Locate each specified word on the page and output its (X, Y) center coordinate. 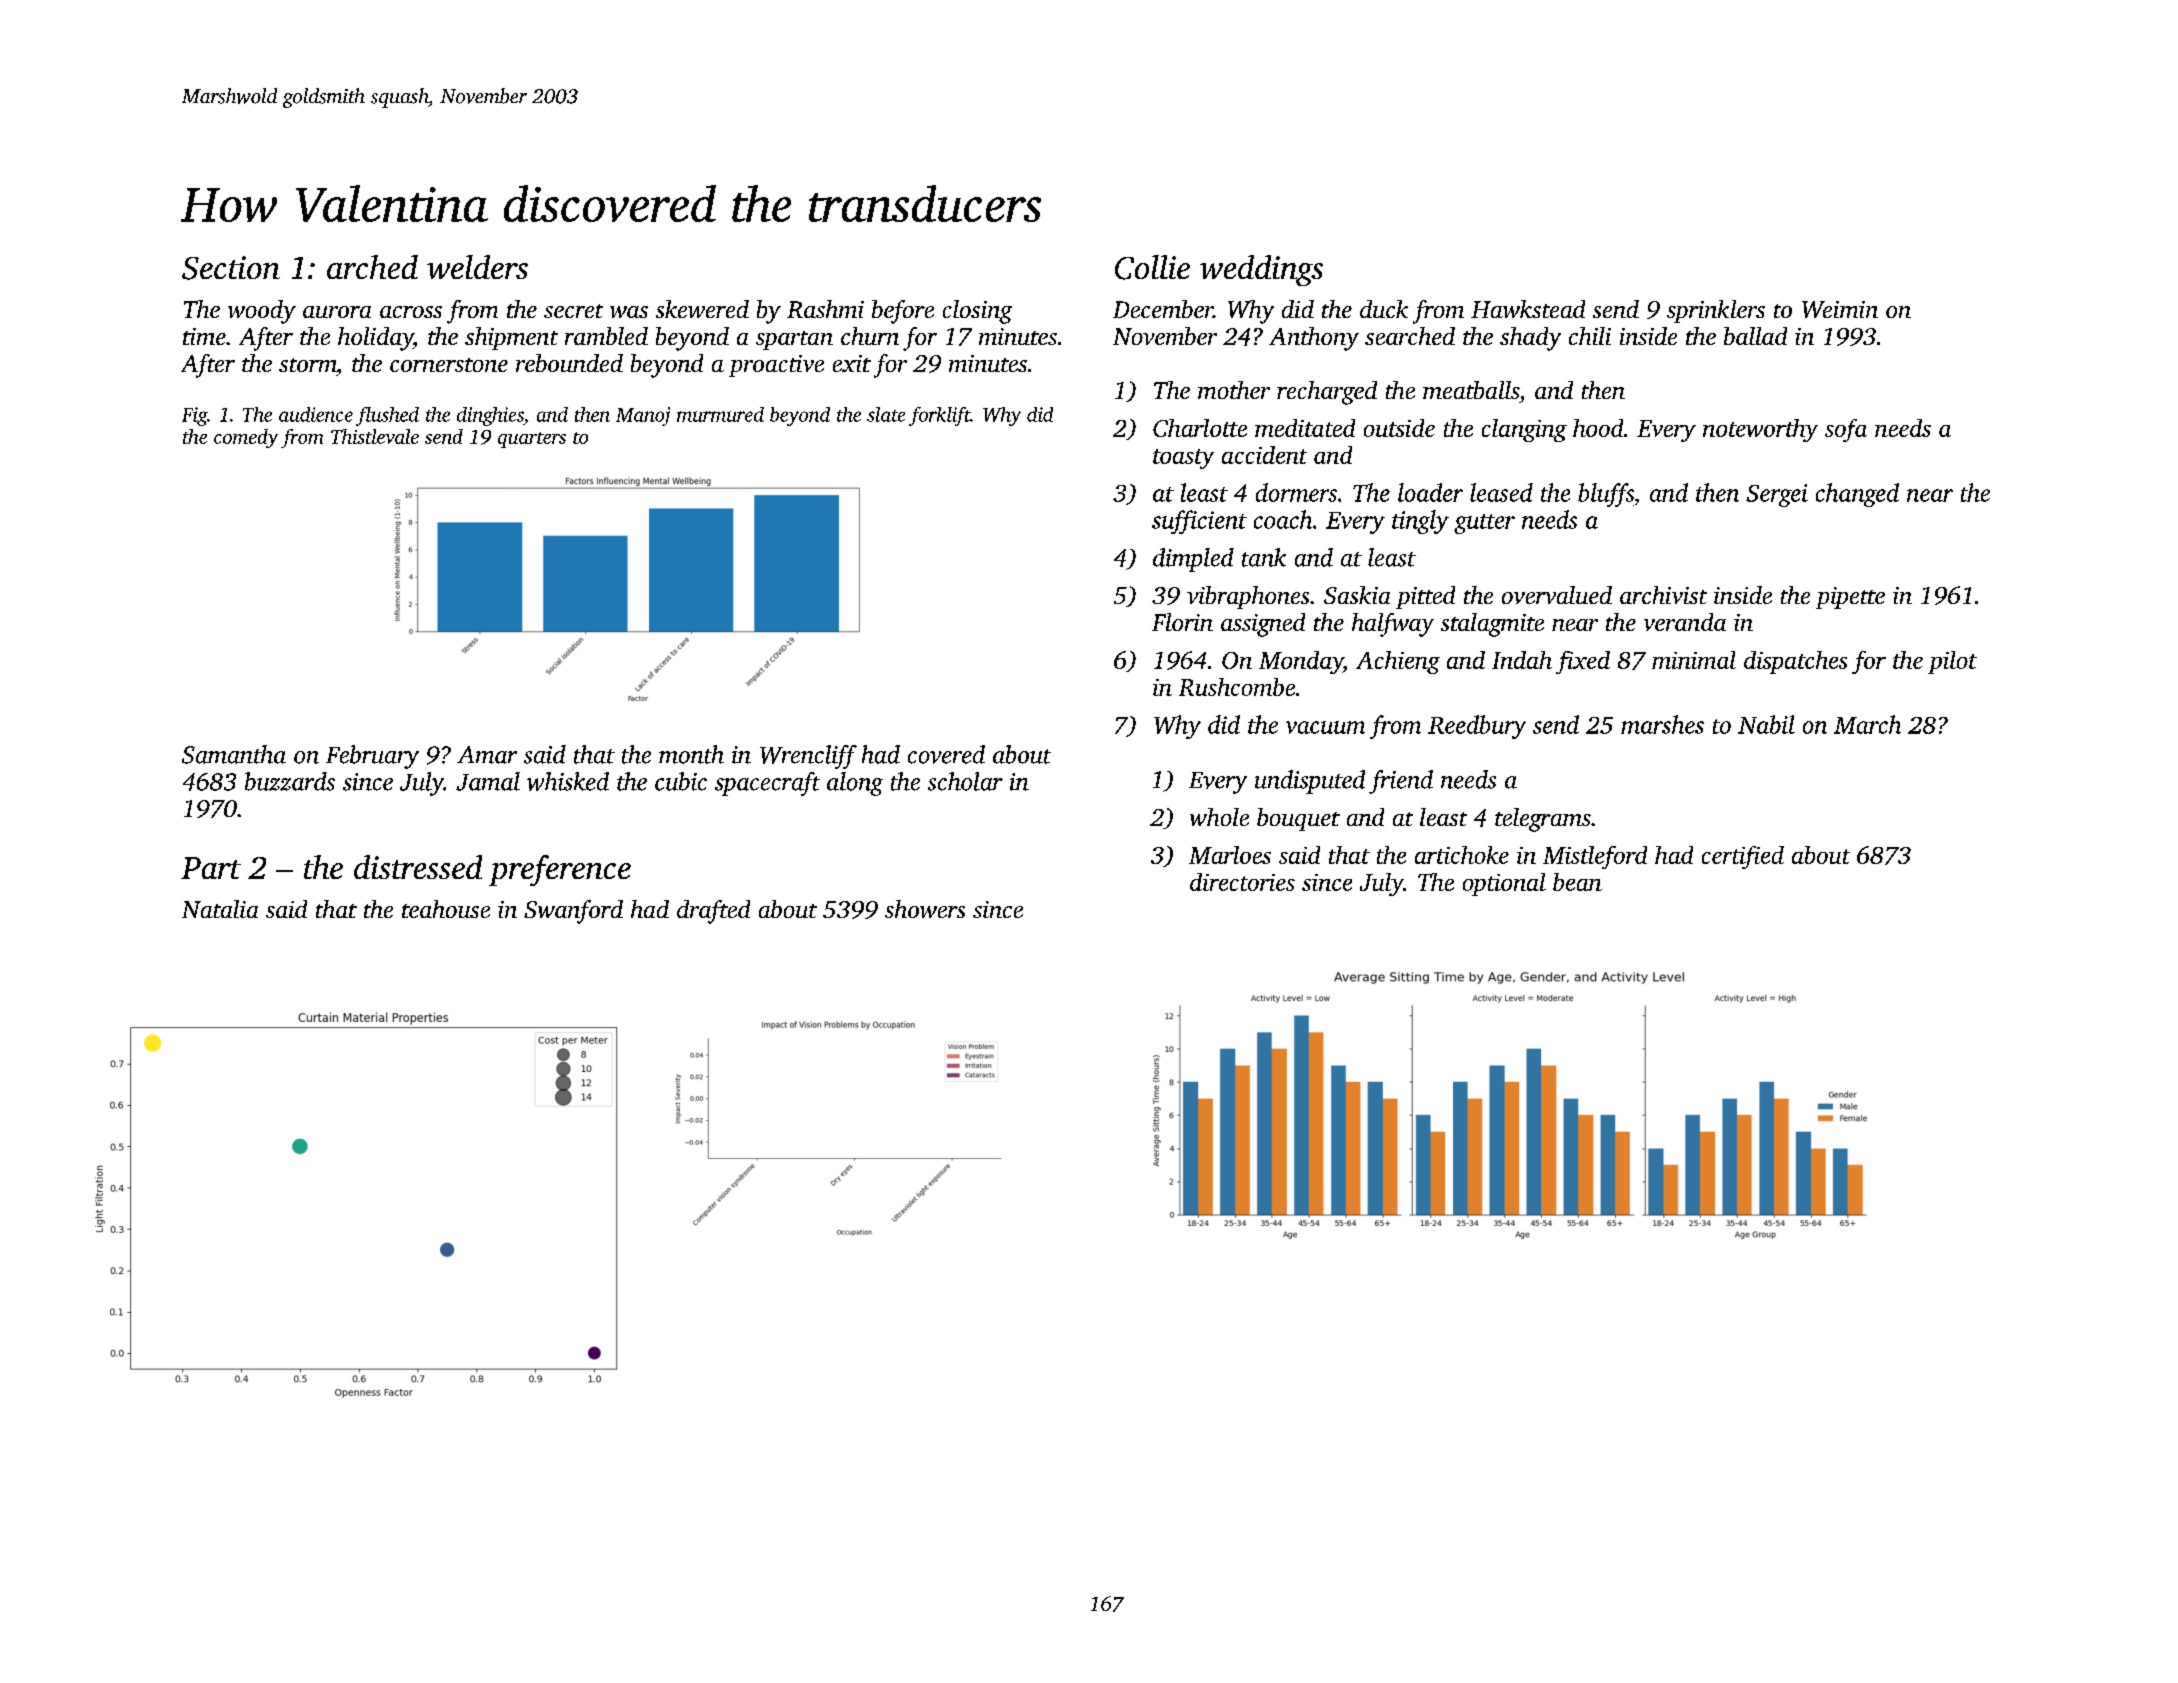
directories (1242, 882)
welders (477, 267)
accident (1264, 455)
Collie (1152, 267)
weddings (1261, 270)
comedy (246, 438)
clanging (1524, 430)
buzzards (290, 781)
